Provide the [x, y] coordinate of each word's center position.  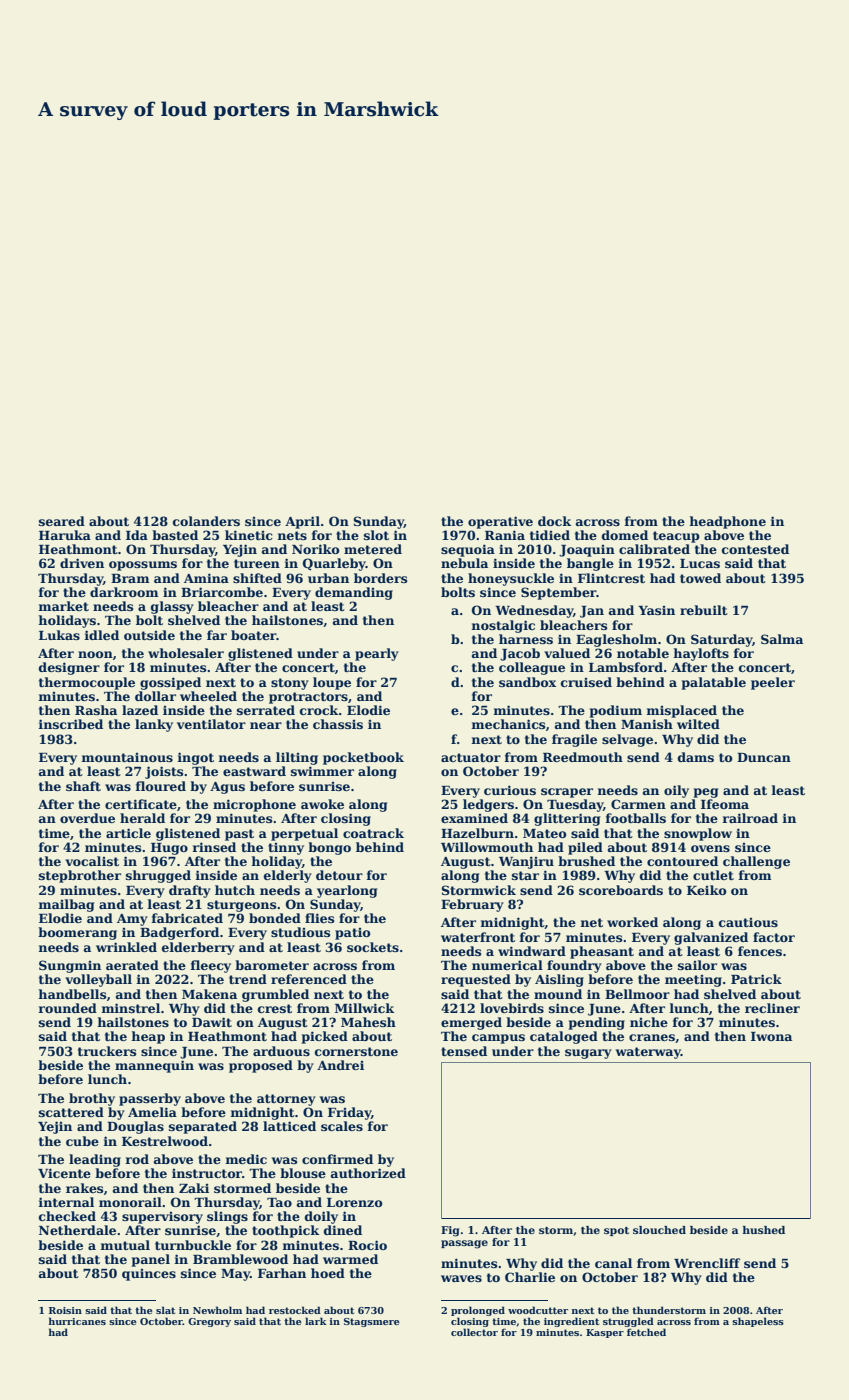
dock [554, 521]
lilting [297, 758]
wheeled [208, 696]
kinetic [249, 535]
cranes [652, 1037]
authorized [368, 1173]
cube [82, 1141]
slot [376, 535]
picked [325, 1037]
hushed [763, 1230]
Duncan [764, 757]
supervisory [162, 1218]
